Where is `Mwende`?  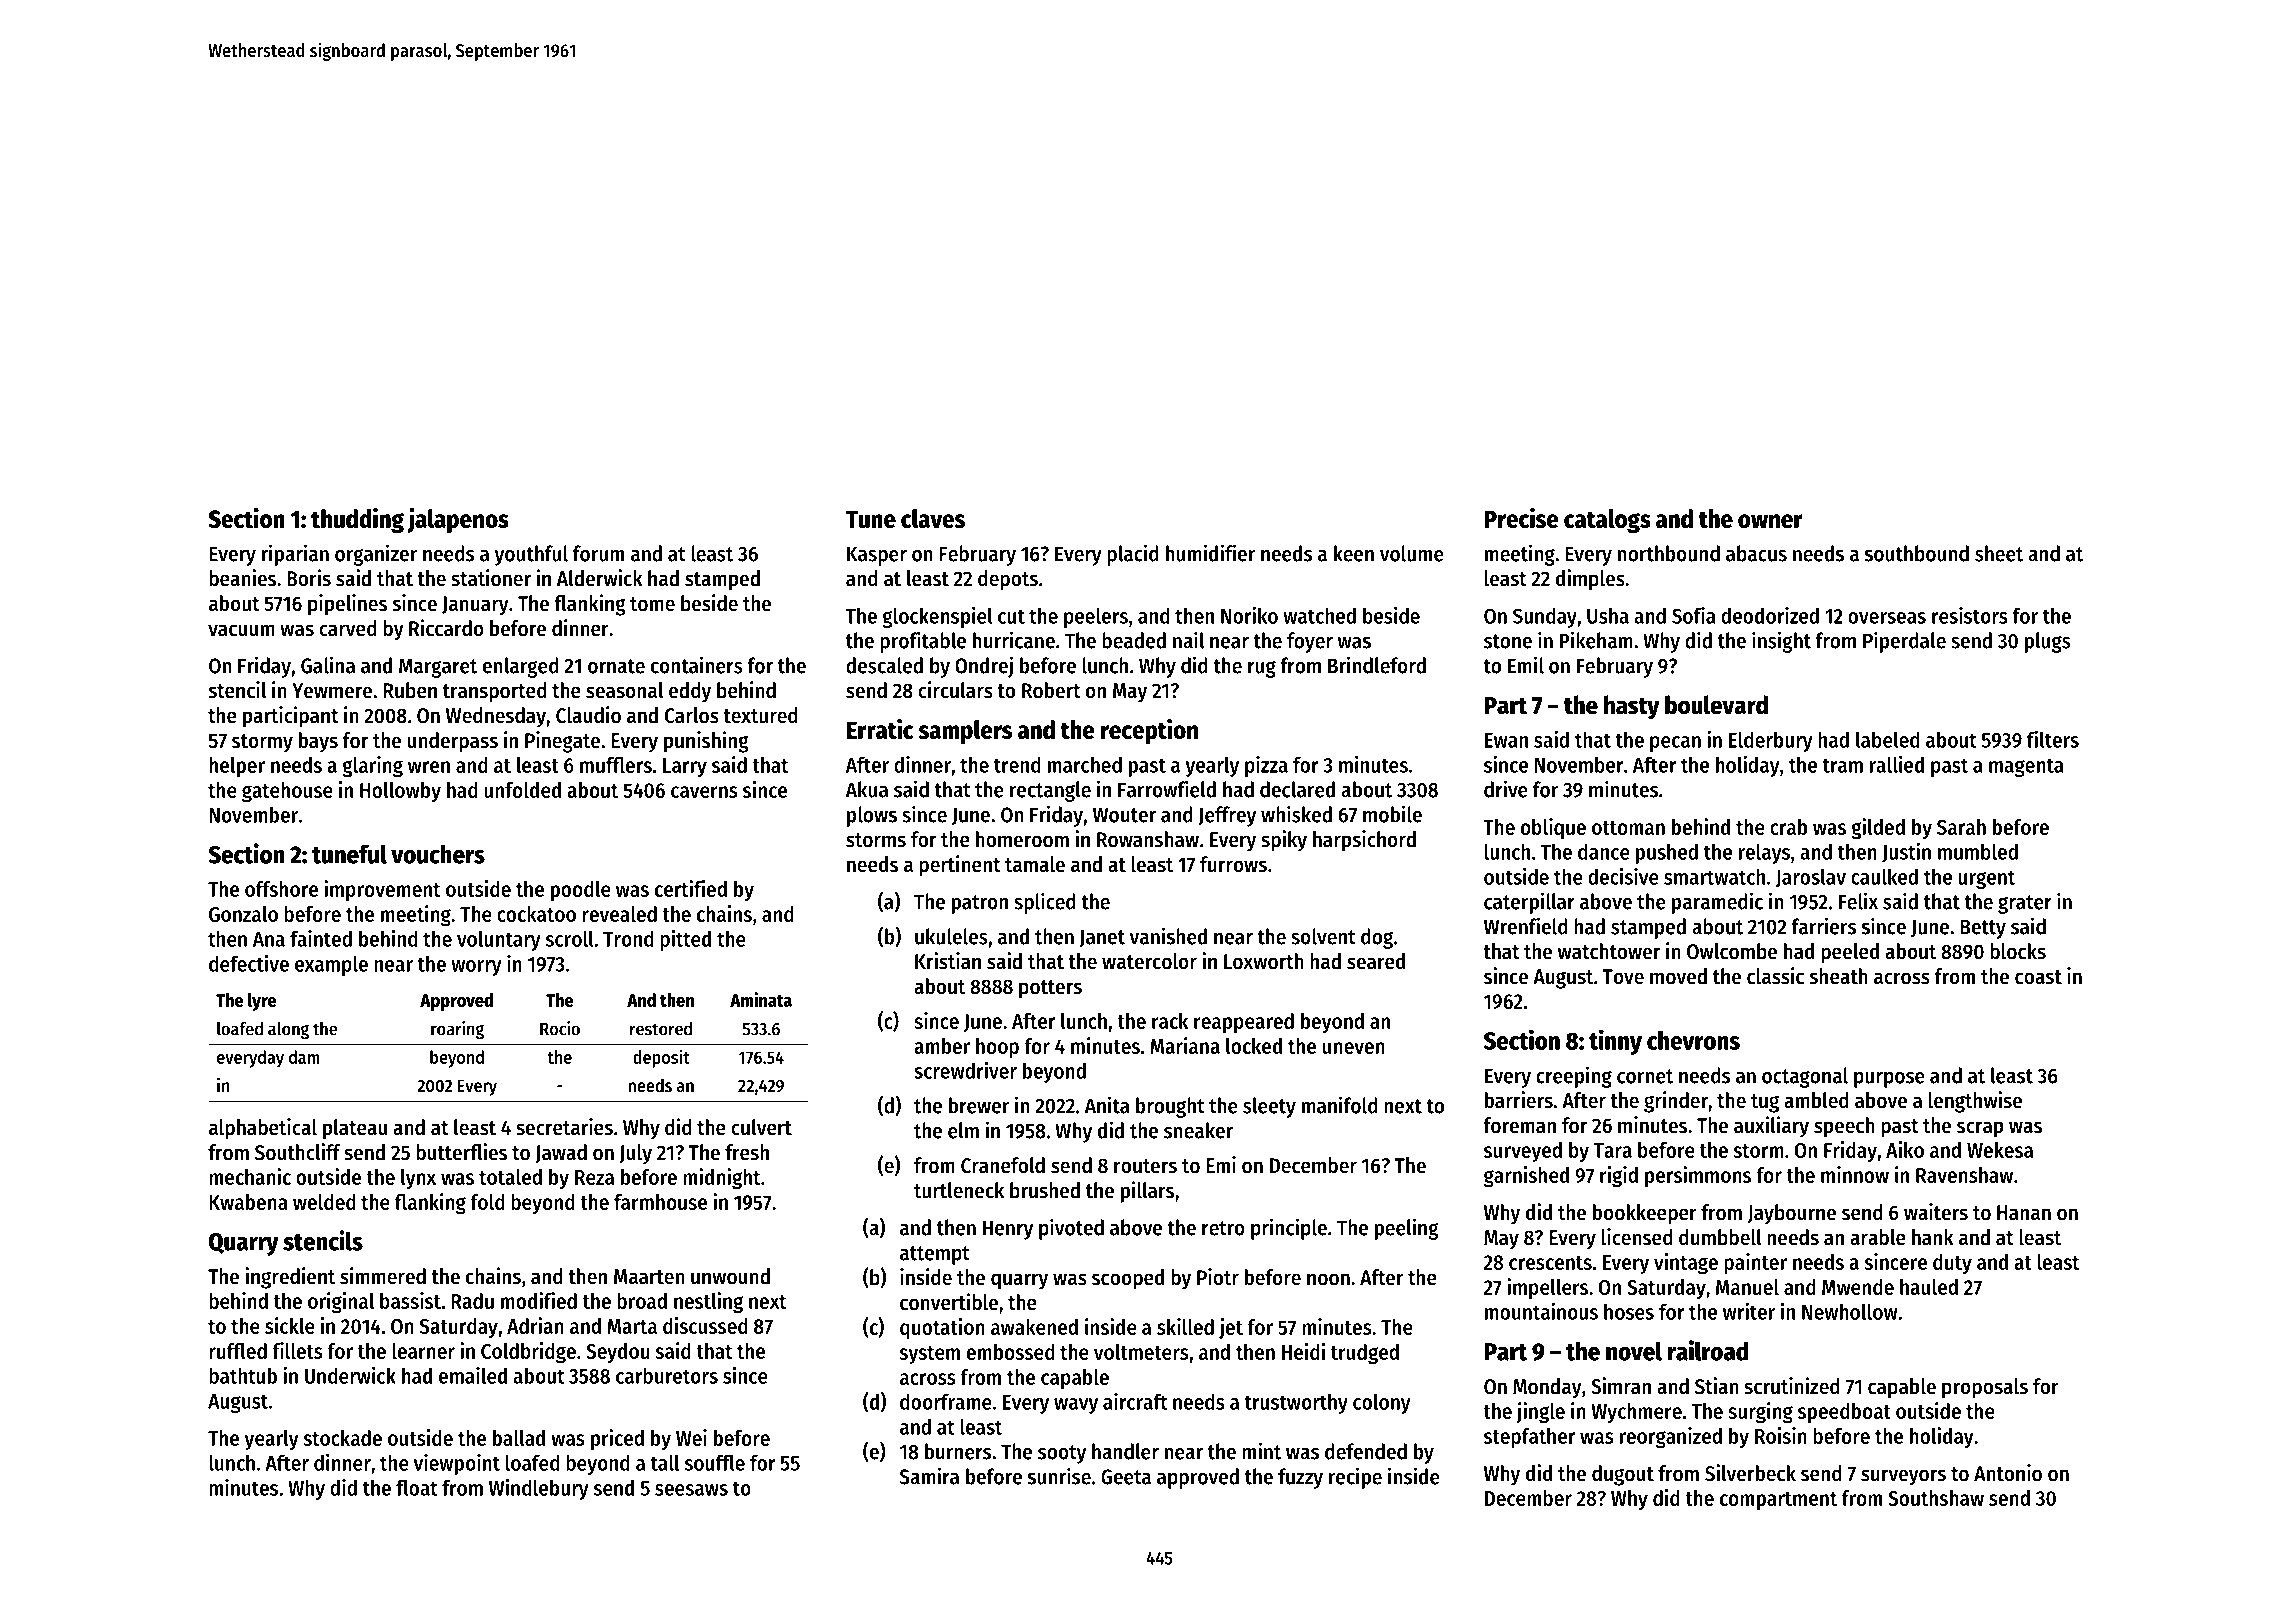 Mwende is located at coordinates (1858, 1287).
